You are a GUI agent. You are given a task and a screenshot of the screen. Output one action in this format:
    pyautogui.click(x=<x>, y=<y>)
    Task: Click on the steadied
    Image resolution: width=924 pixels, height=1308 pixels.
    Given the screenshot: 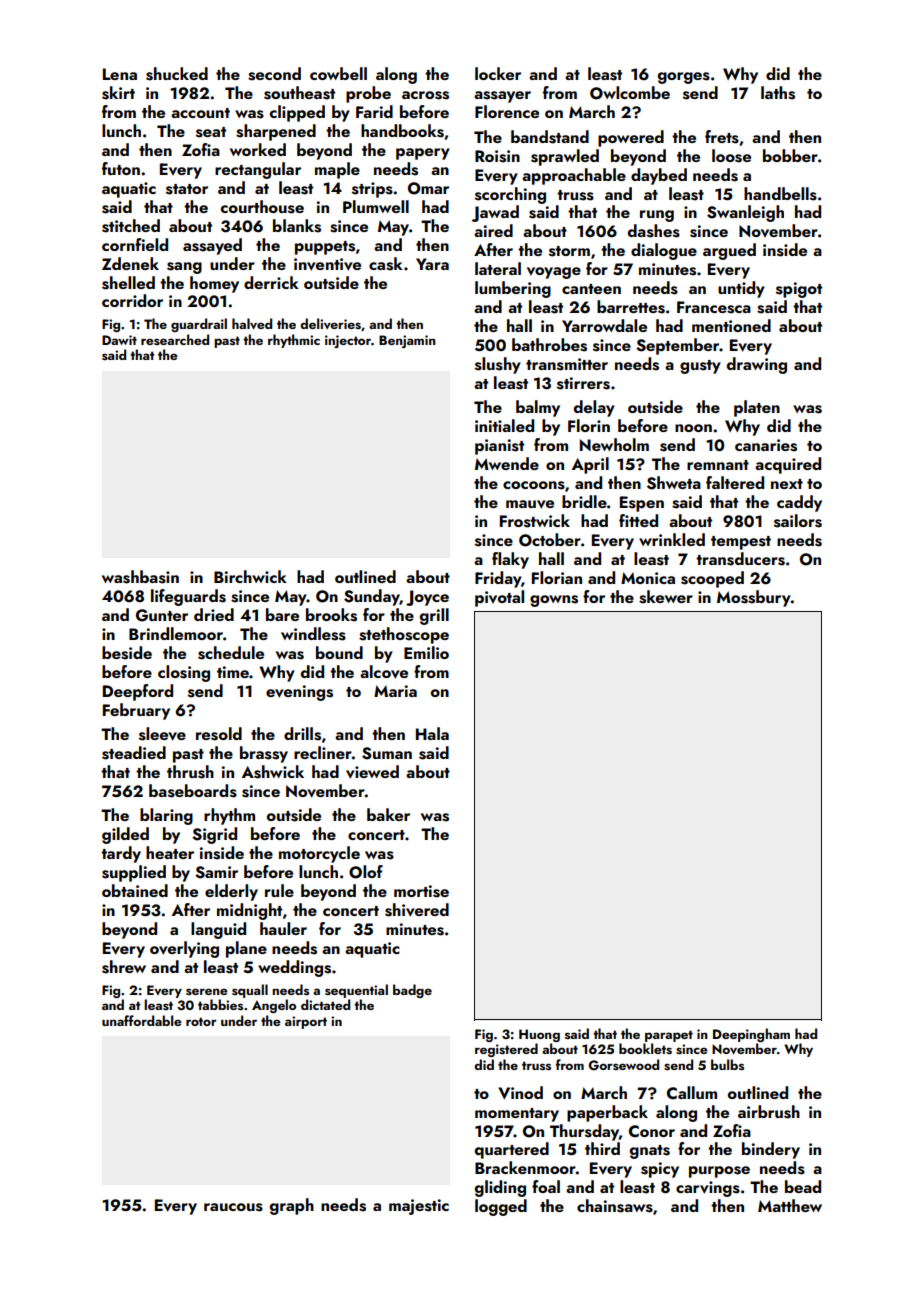 What is the action you would take?
    pyautogui.click(x=134, y=753)
